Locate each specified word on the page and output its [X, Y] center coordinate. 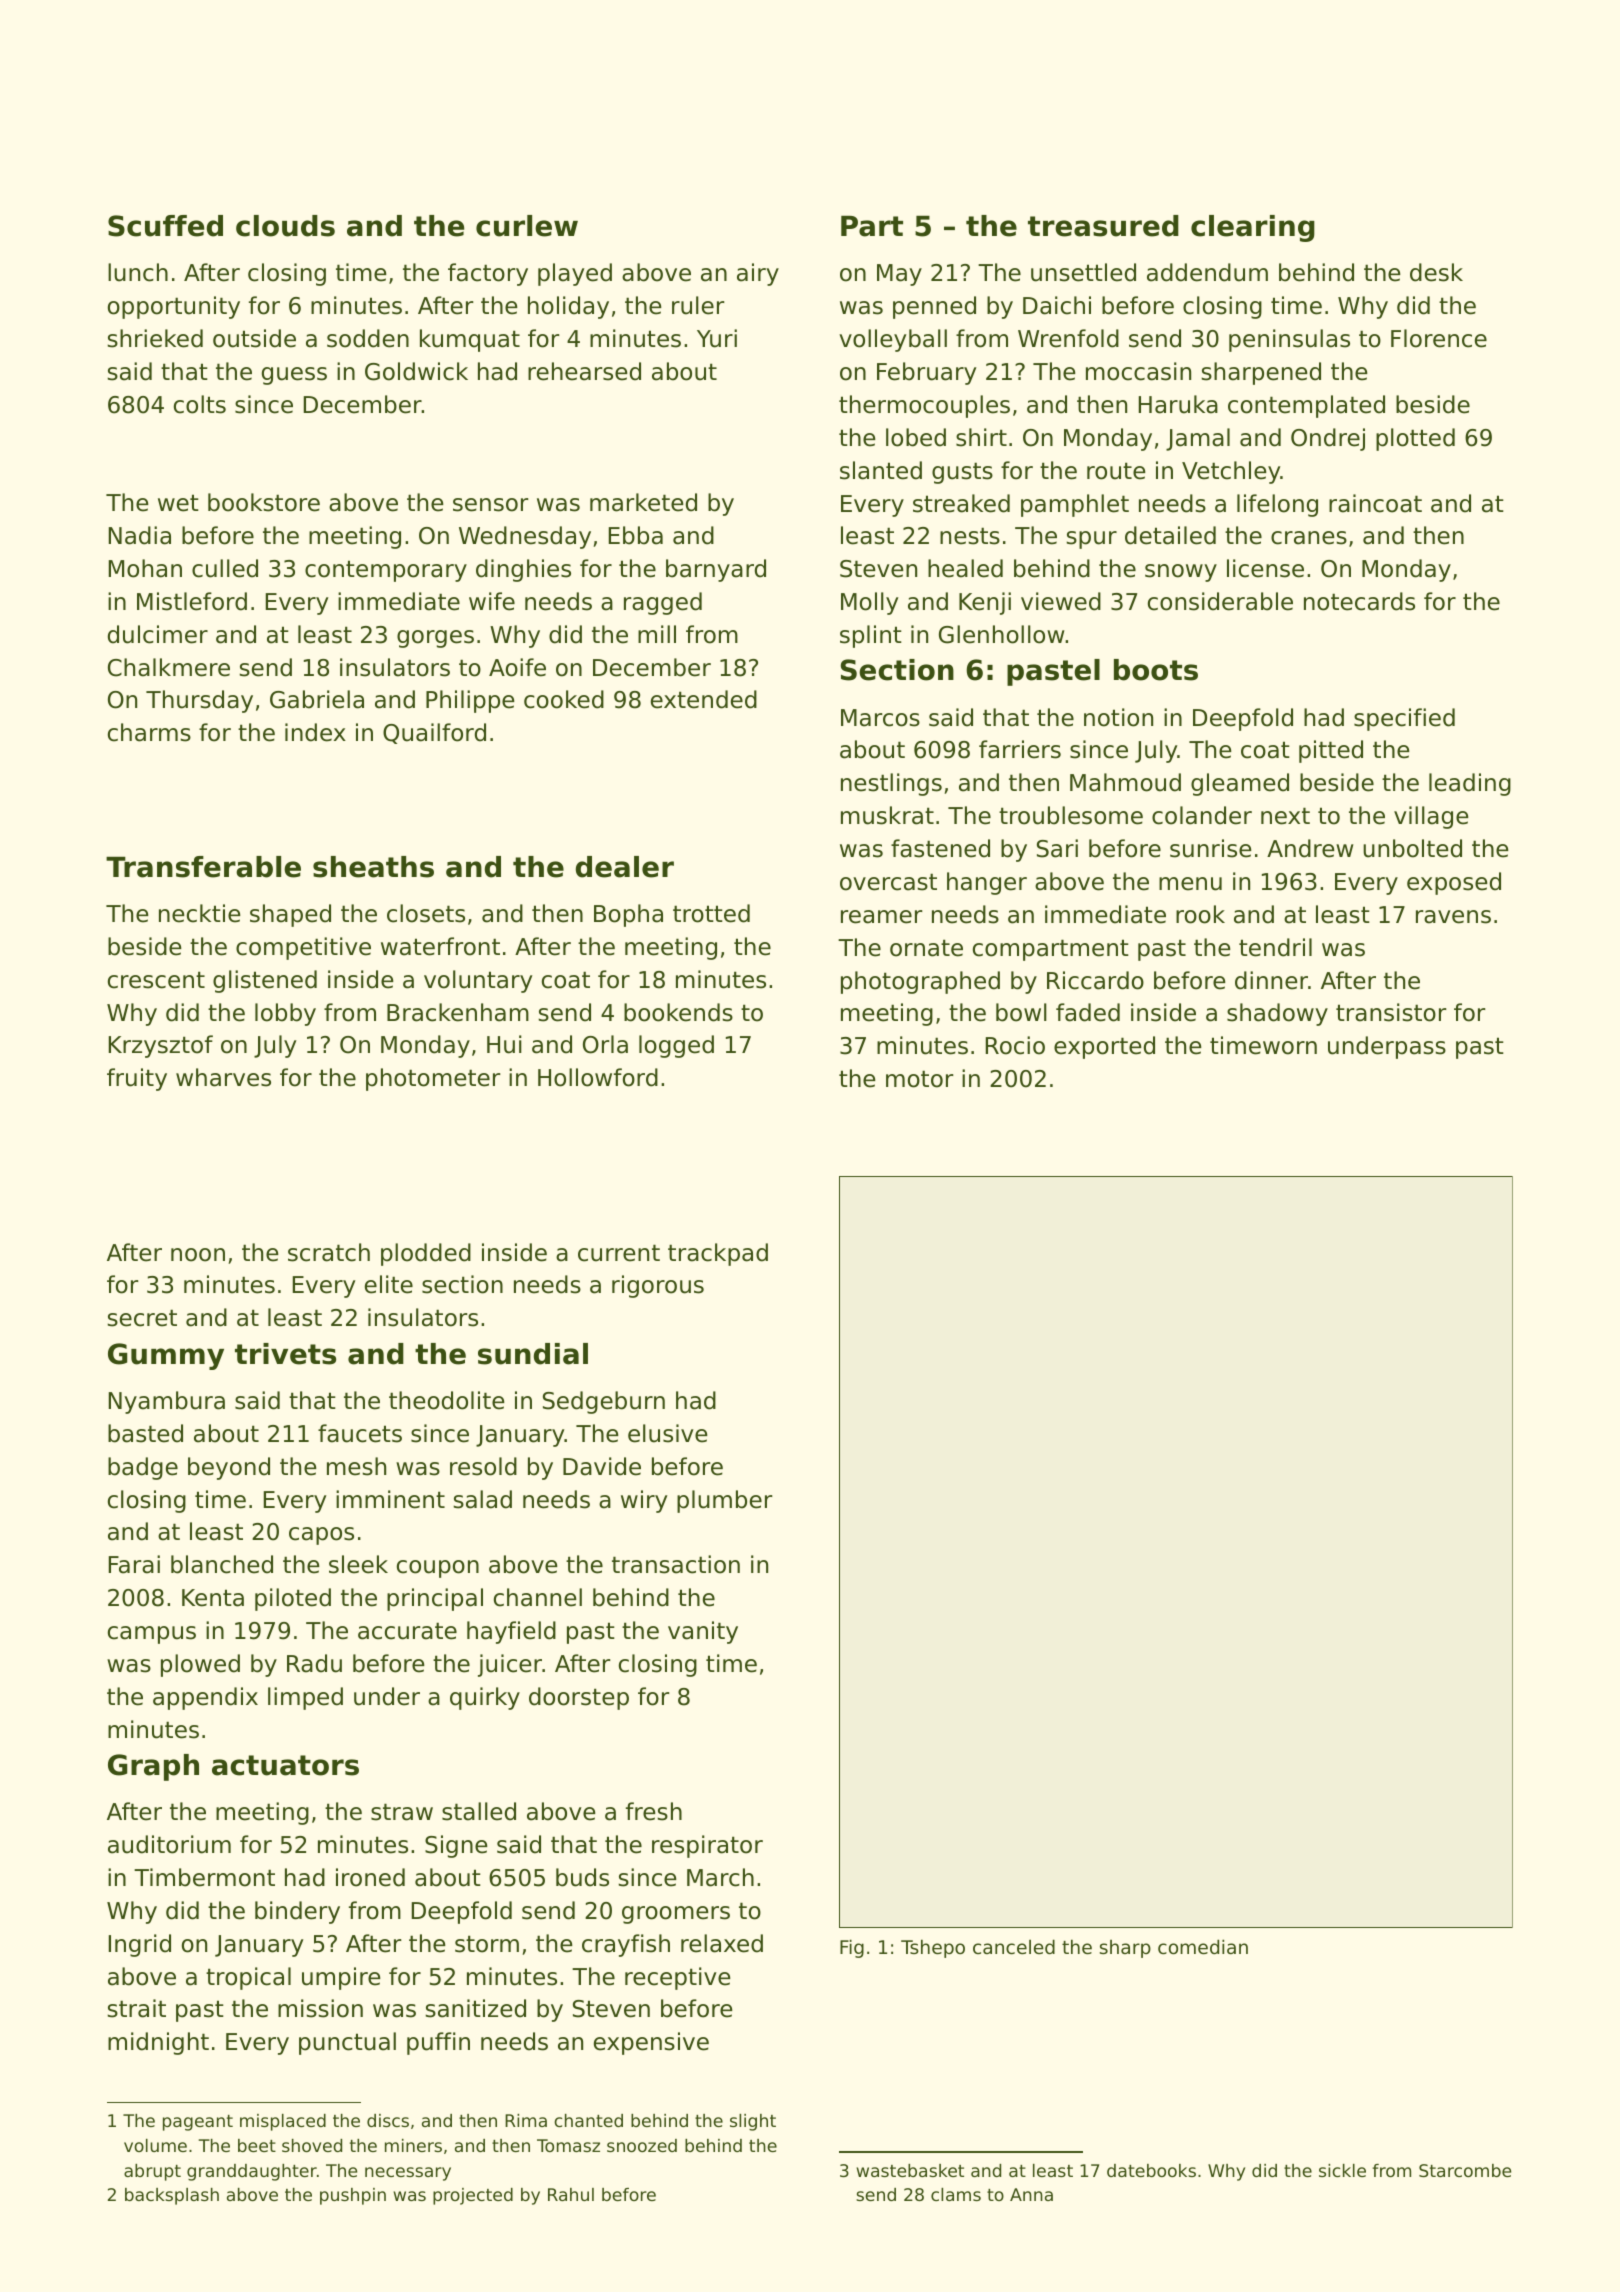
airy [758, 274]
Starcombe [1465, 2170]
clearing [1253, 228]
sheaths [373, 867]
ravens [1453, 917]
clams [956, 2194]
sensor [490, 505]
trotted [711, 913]
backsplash [172, 2196]
